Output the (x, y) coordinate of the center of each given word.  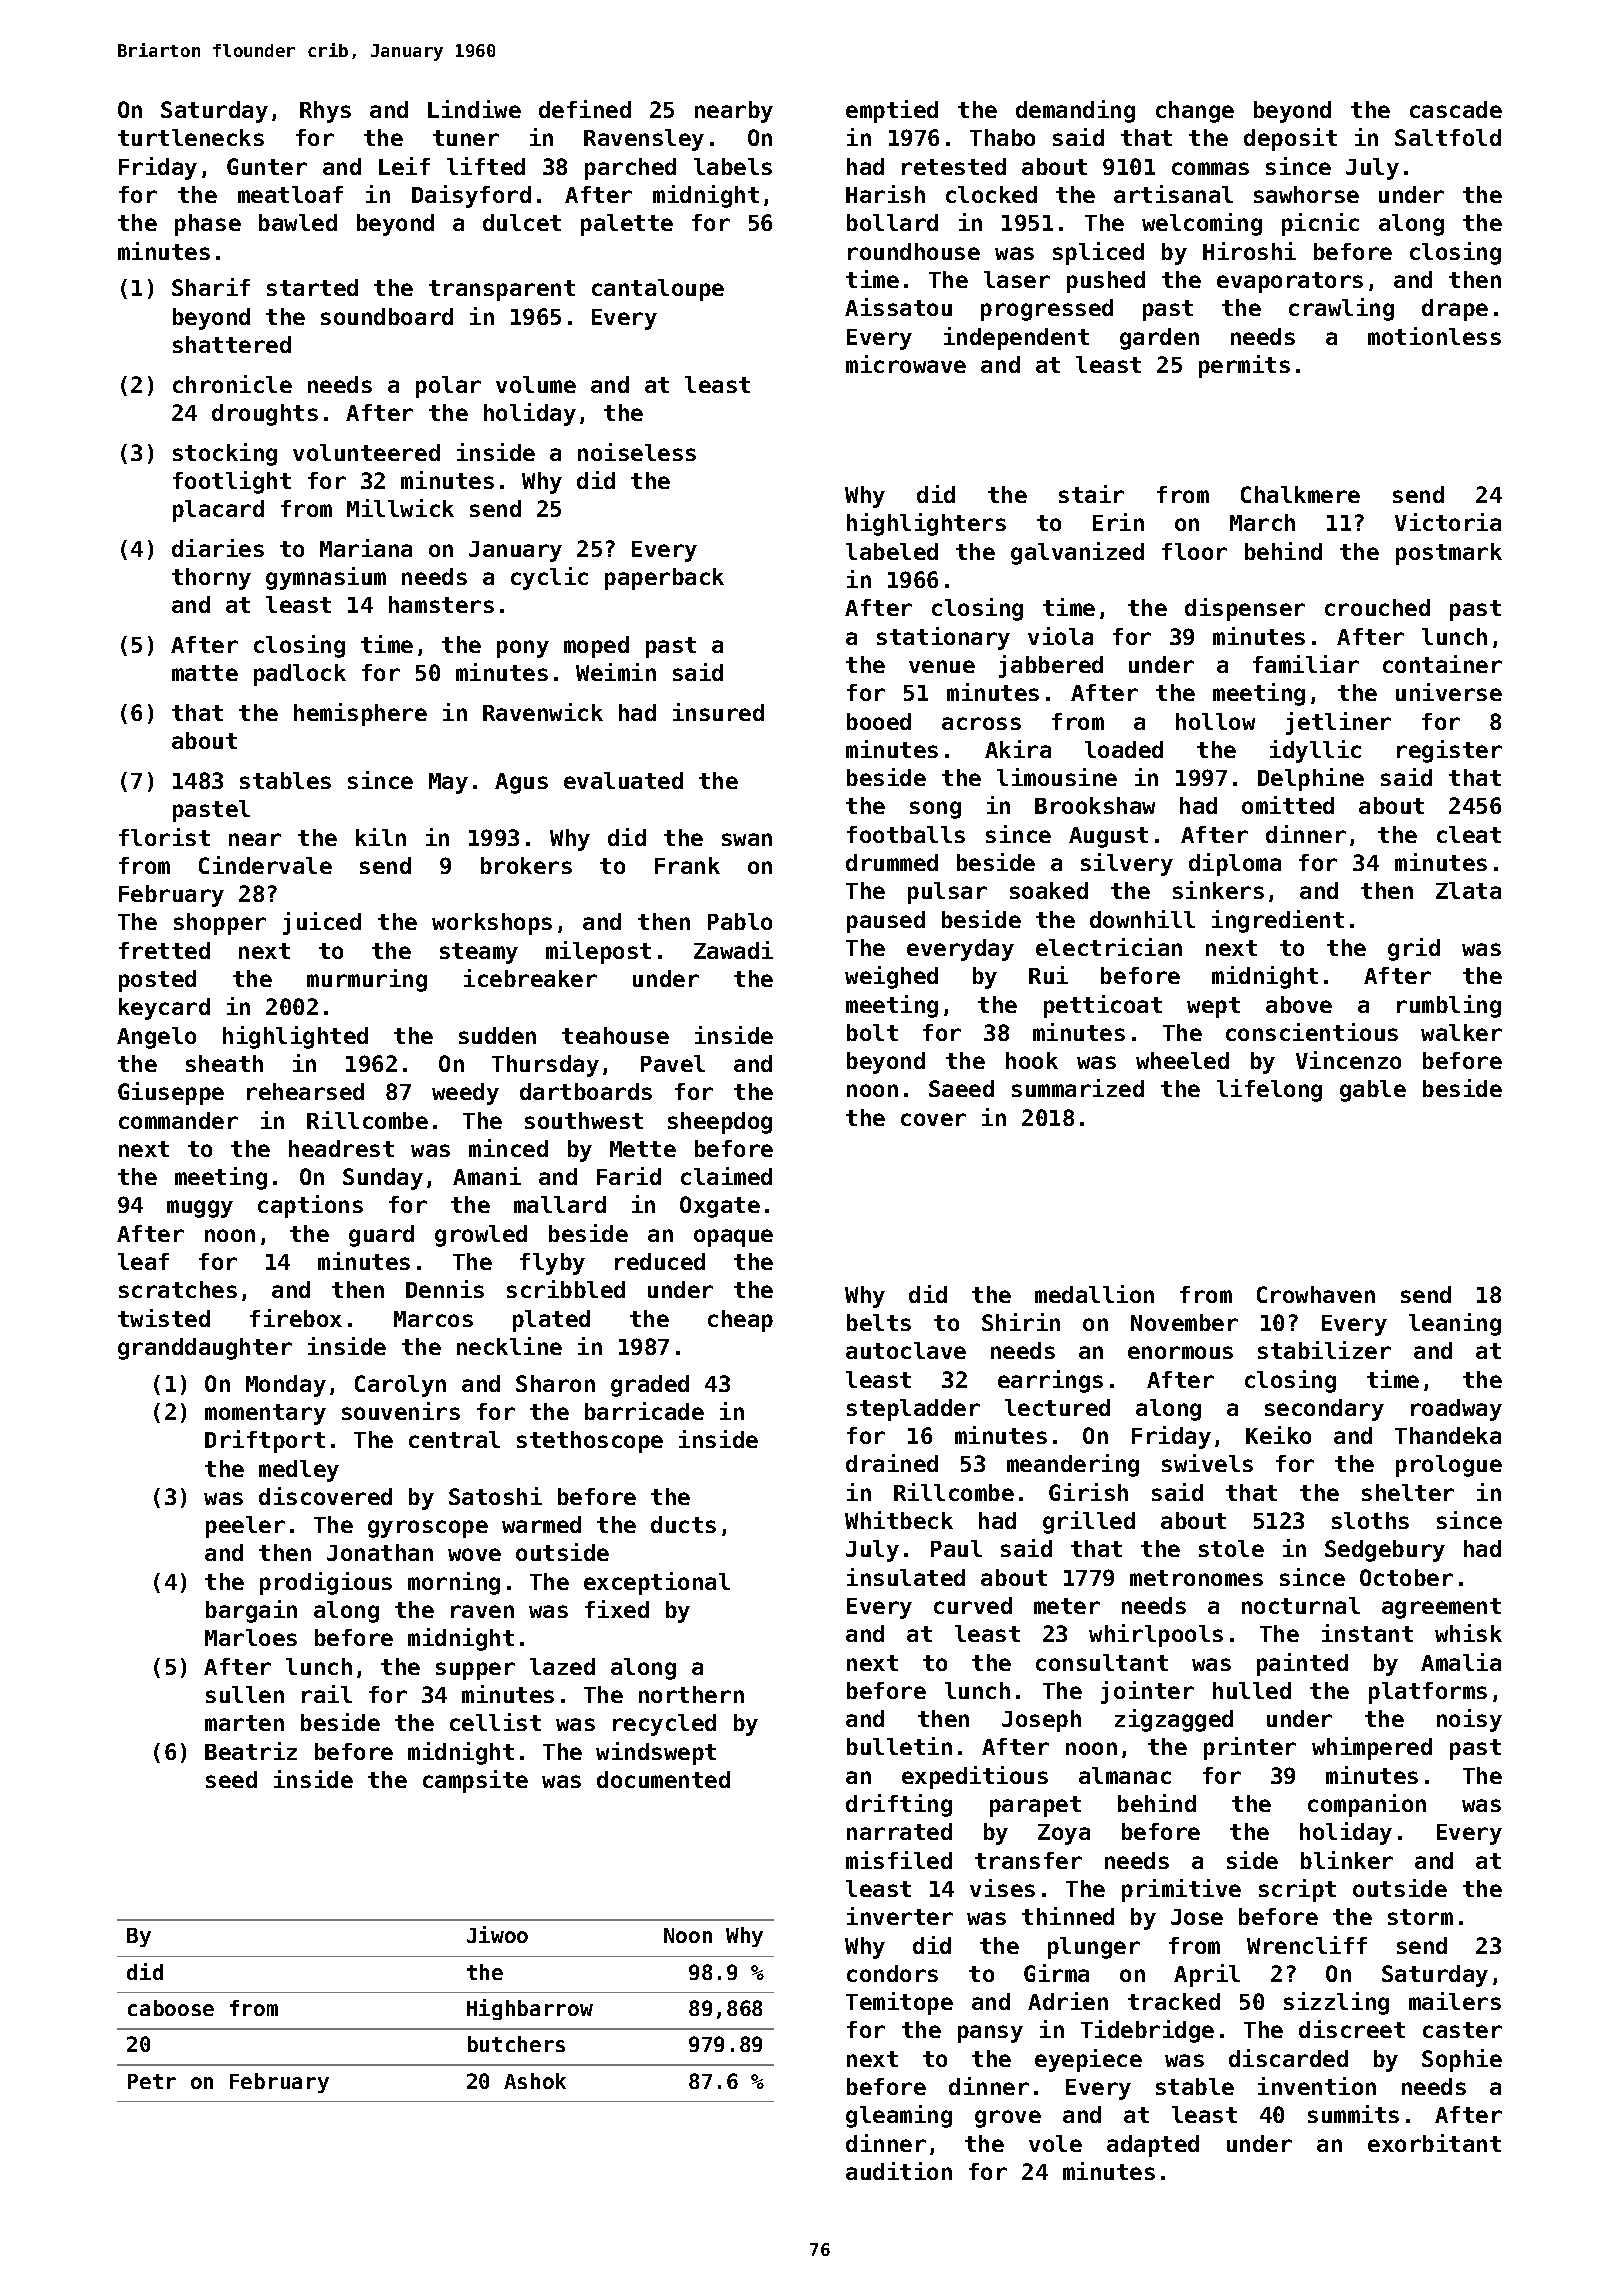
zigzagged (1174, 1720)
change (1195, 112)
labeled (892, 551)
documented (663, 1779)
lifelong (1269, 1090)
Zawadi (733, 950)
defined (585, 109)
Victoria (1448, 522)
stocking (225, 454)
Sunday (383, 1179)
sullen (245, 1694)
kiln (381, 837)
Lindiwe (474, 109)
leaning (1455, 1324)
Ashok (535, 2081)
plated (551, 1321)
